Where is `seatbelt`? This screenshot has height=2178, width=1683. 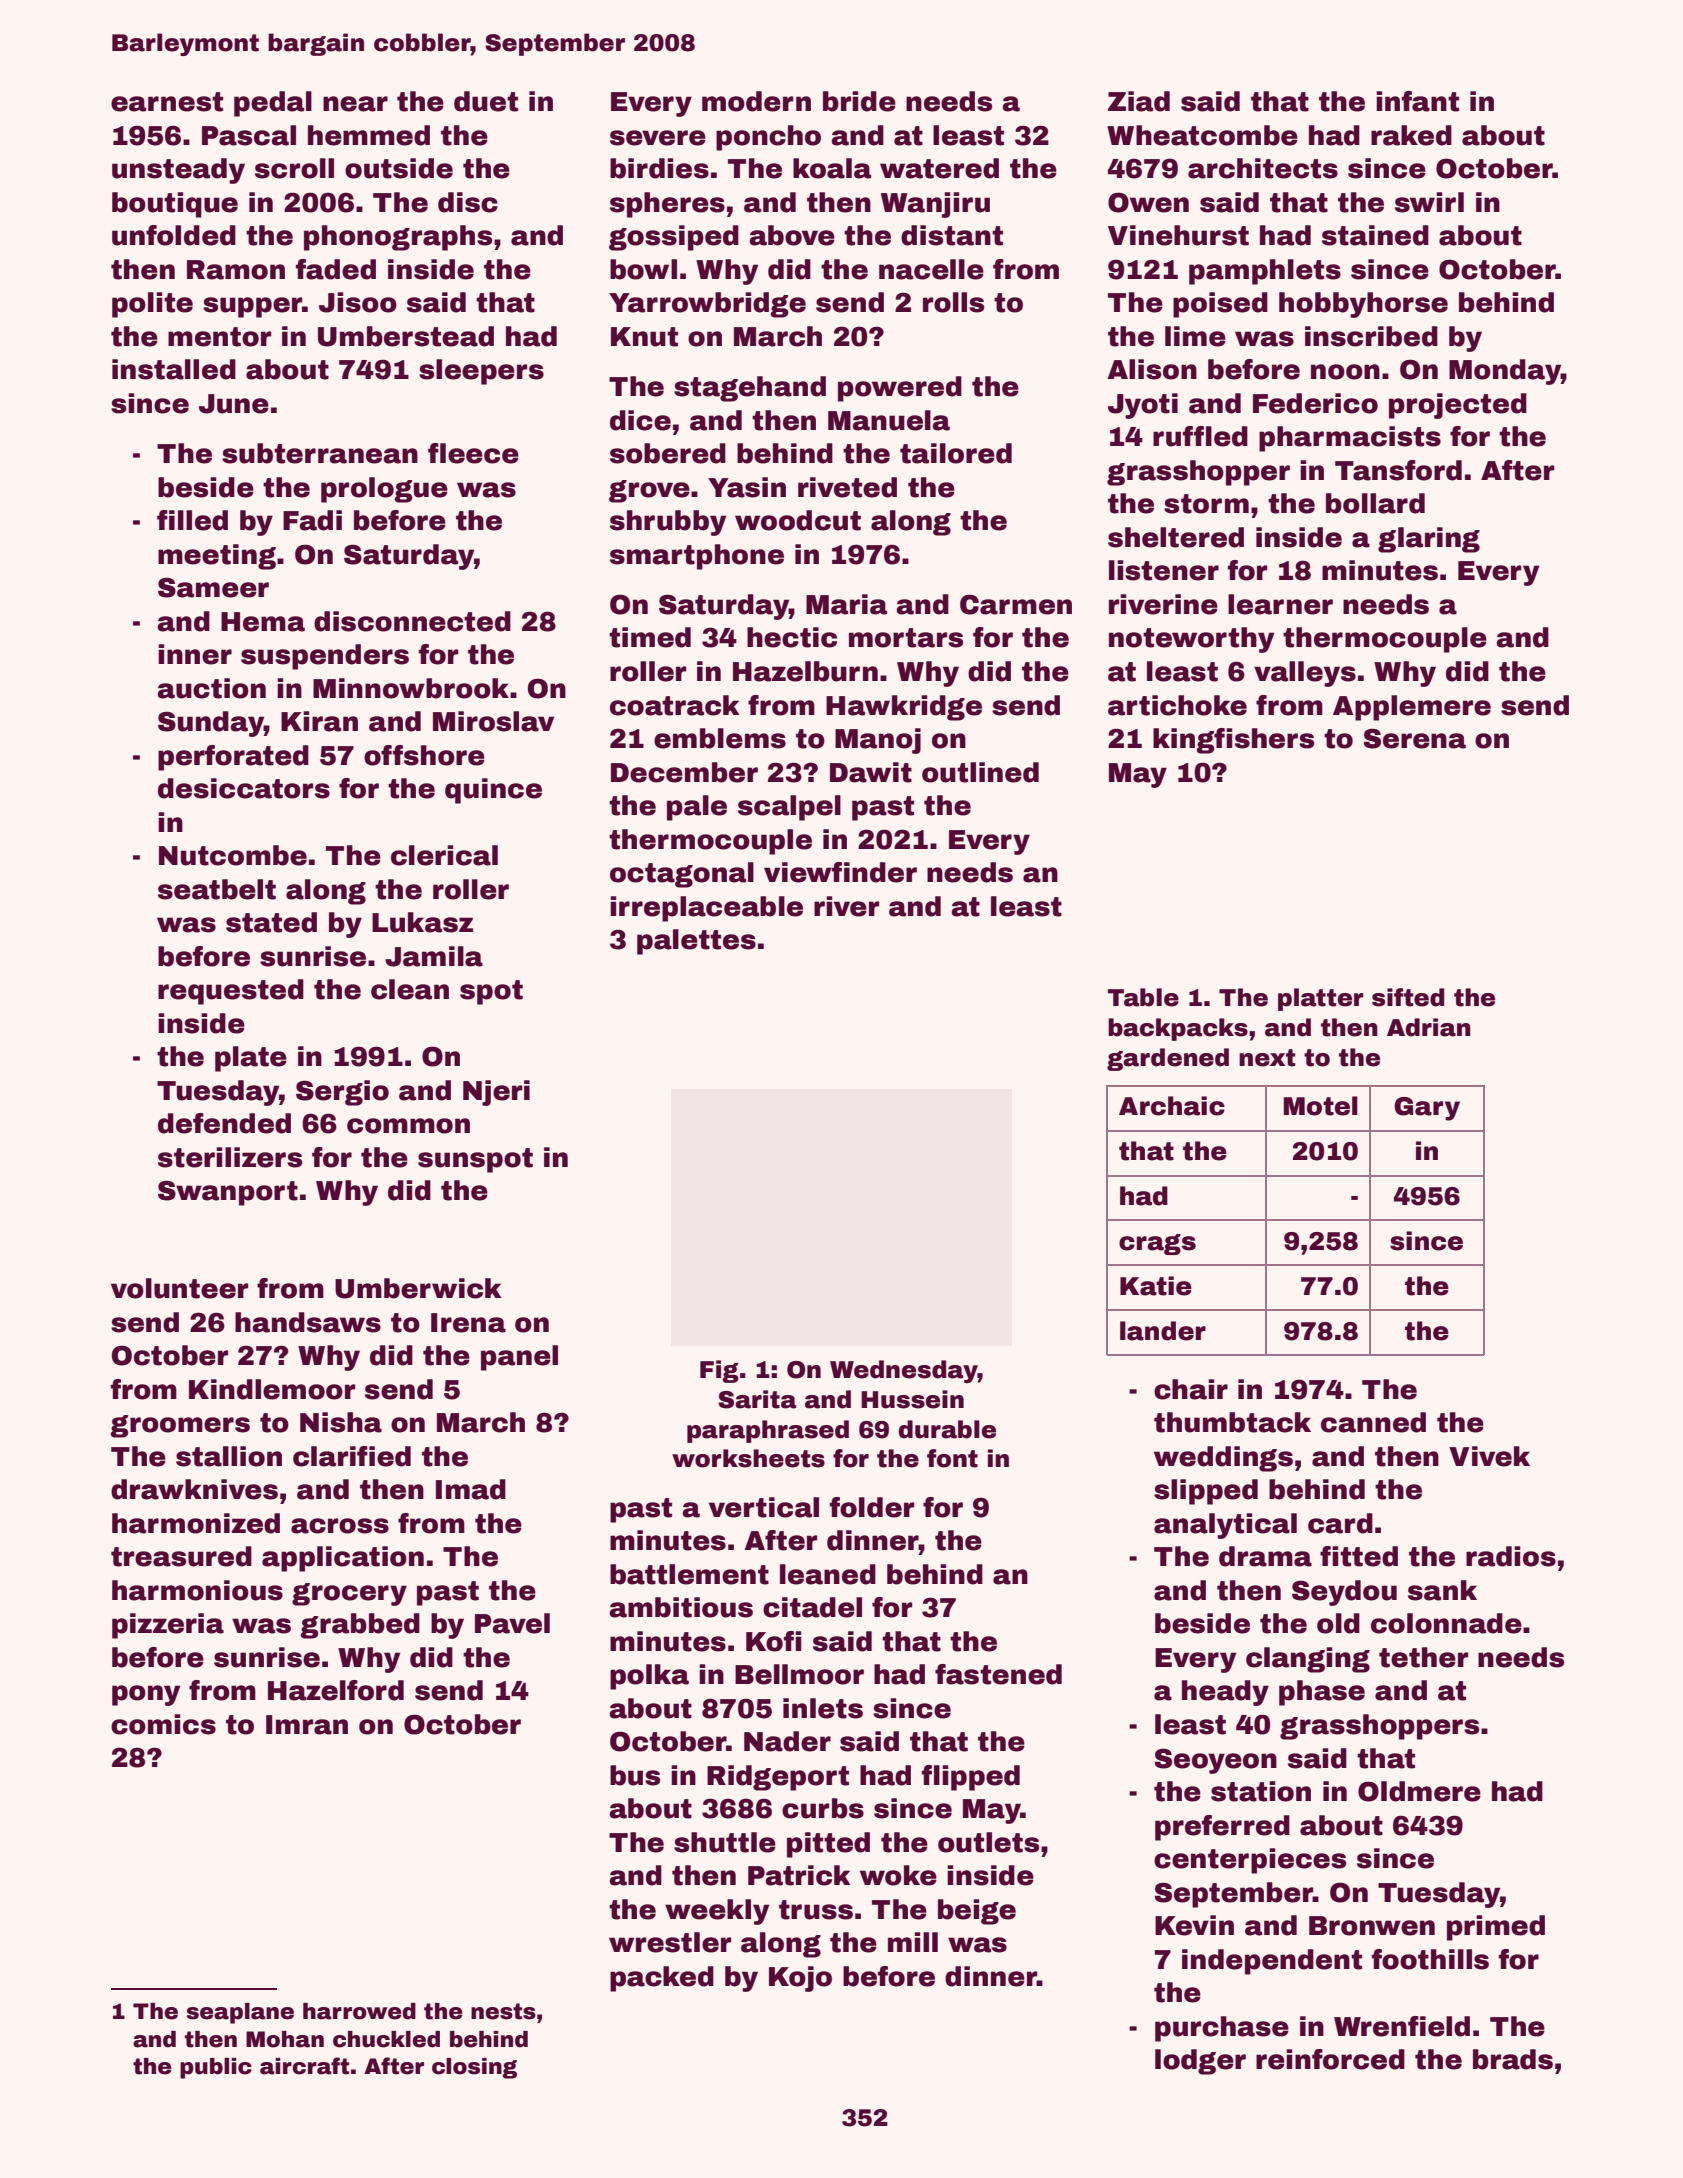
seatbelt is located at coordinates (217, 889).
